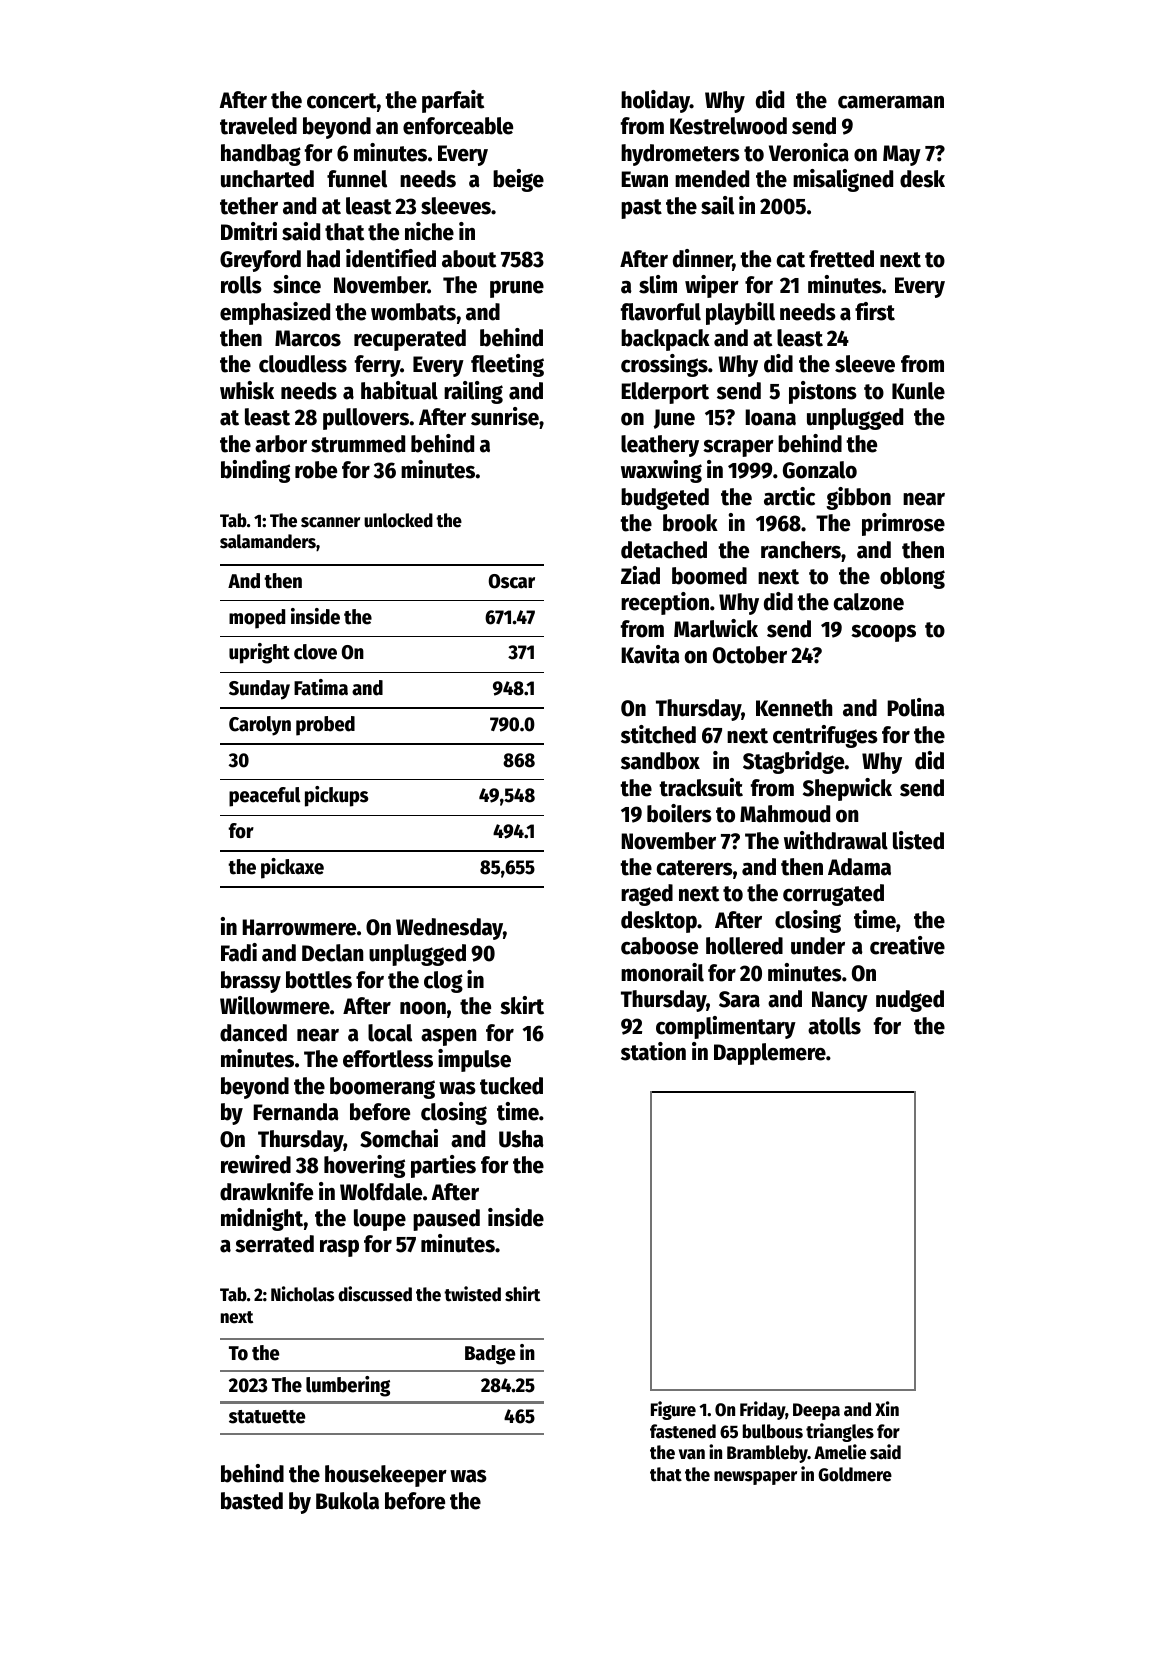 The width and height of the screenshot is (1165, 1654). I want to click on Bukola, so click(347, 1501).
